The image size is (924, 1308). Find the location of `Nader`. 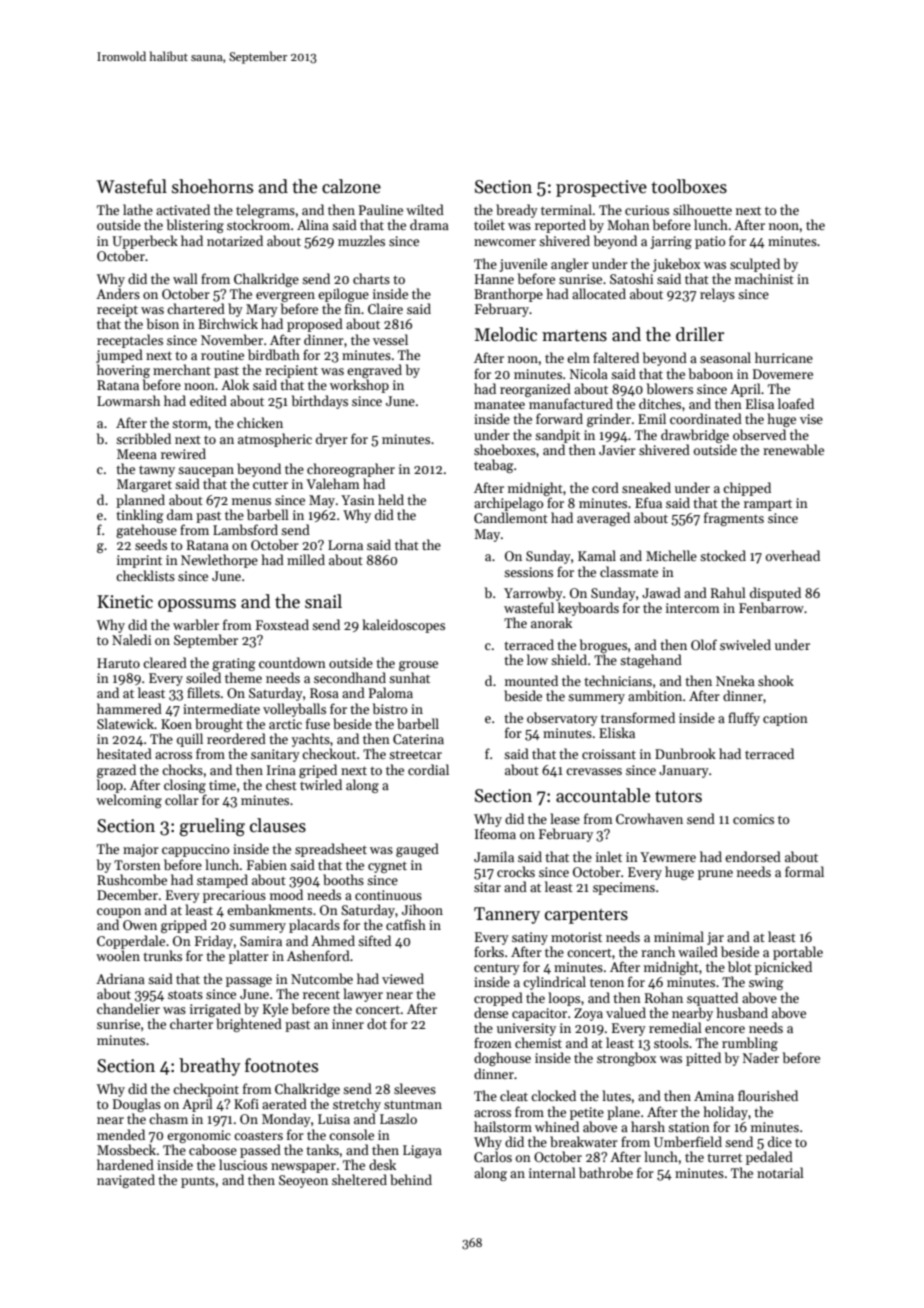

Nader is located at coordinates (761, 1057).
